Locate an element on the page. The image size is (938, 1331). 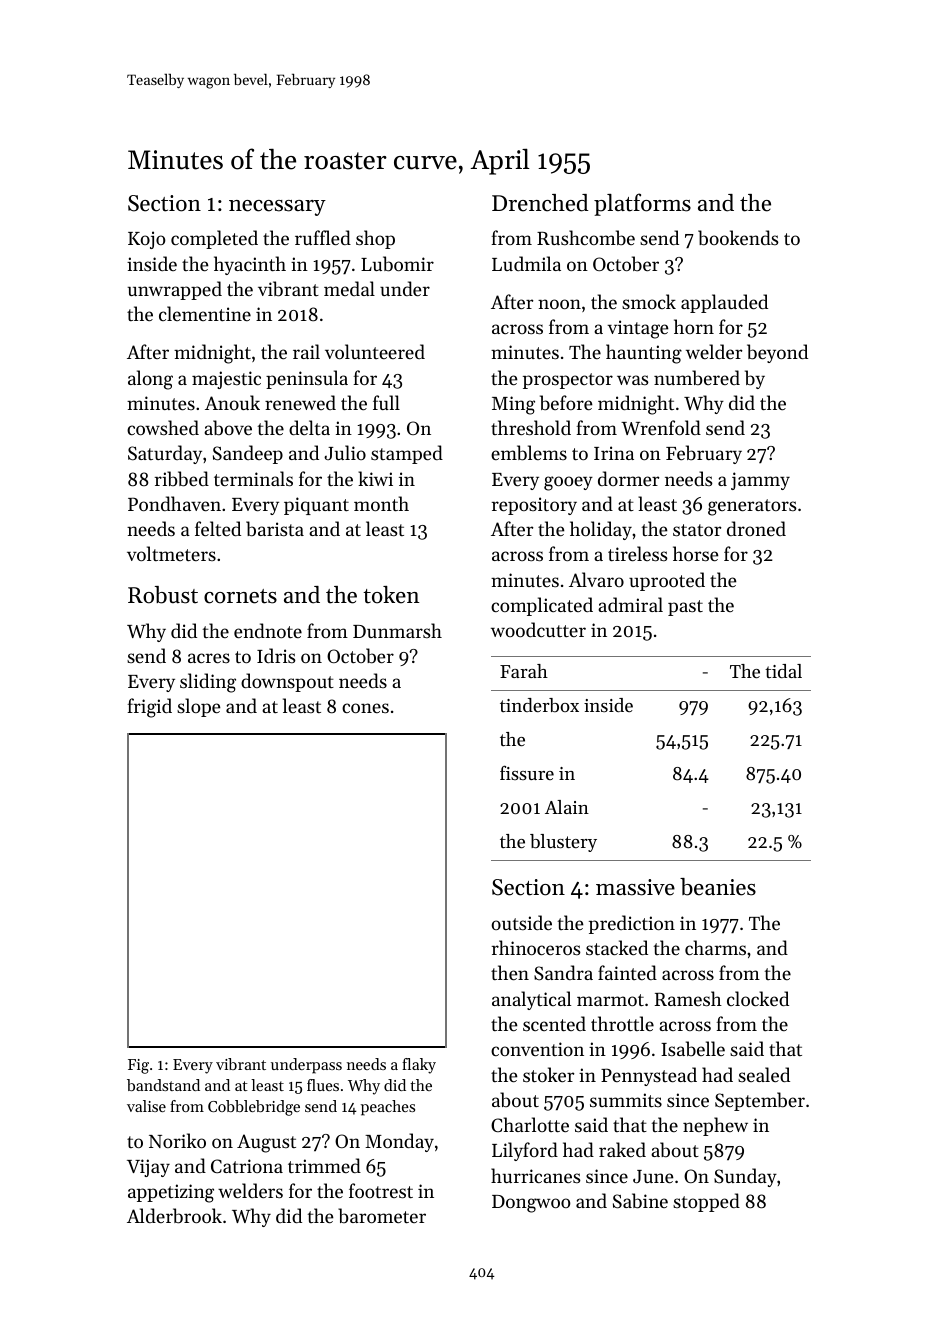
cones is located at coordinates (365, 708).
